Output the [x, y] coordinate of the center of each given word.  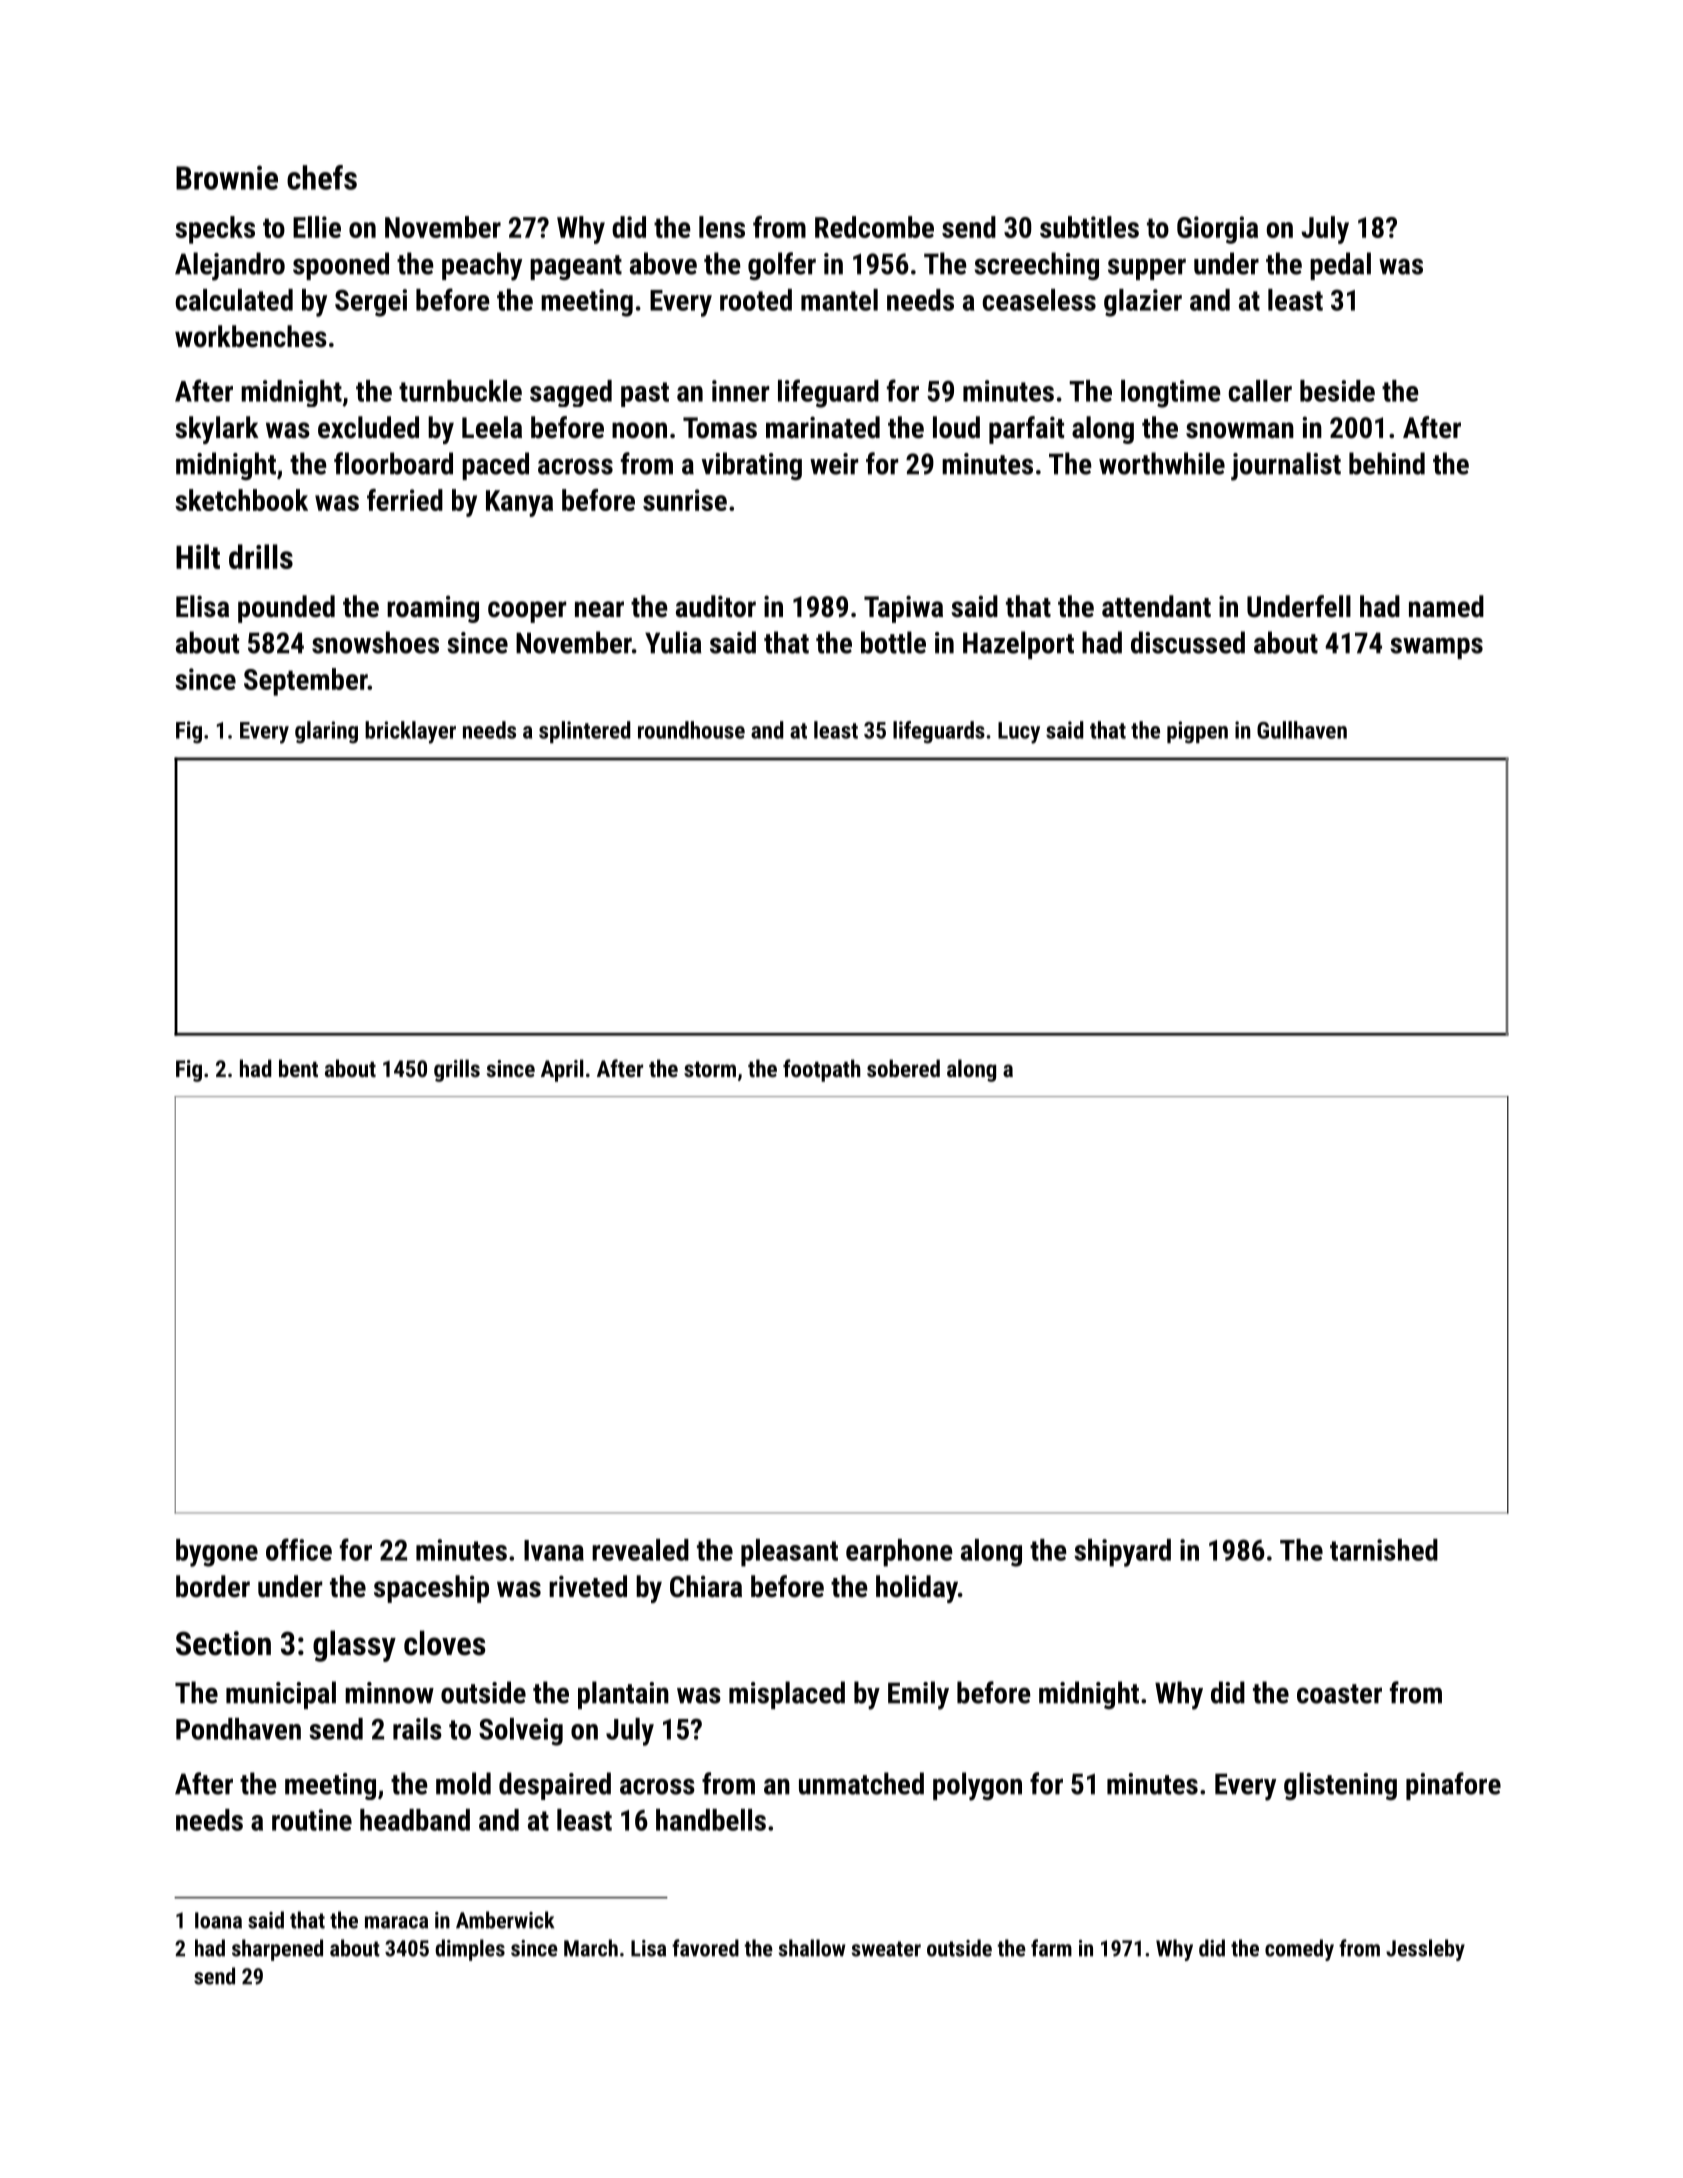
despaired [555, 1786]
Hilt [198, 556]
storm [710, 1069]
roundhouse [691, 730]
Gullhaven [1302, 730]
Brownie [227, 177]
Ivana [554, 1550]
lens [722, 227]
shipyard [1122, 1553]
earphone [899, 1553]
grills [457, 1070]
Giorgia [1217, 230]
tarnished [1384, 1550]
